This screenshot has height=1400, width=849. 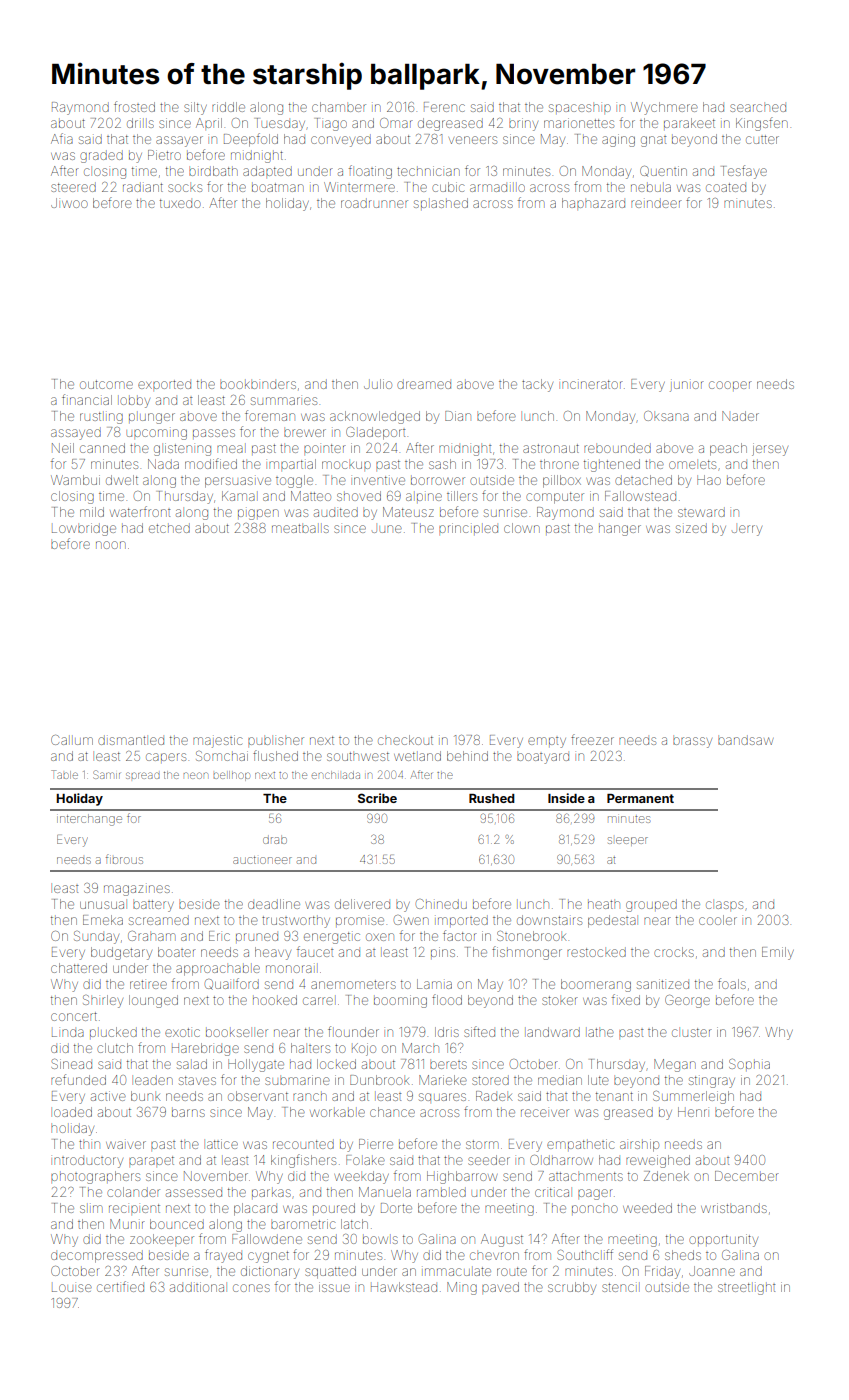 What do you see at coordinates (730, 385) in the screenshot?
I see `cooper` at bounding box center [730, 385].
